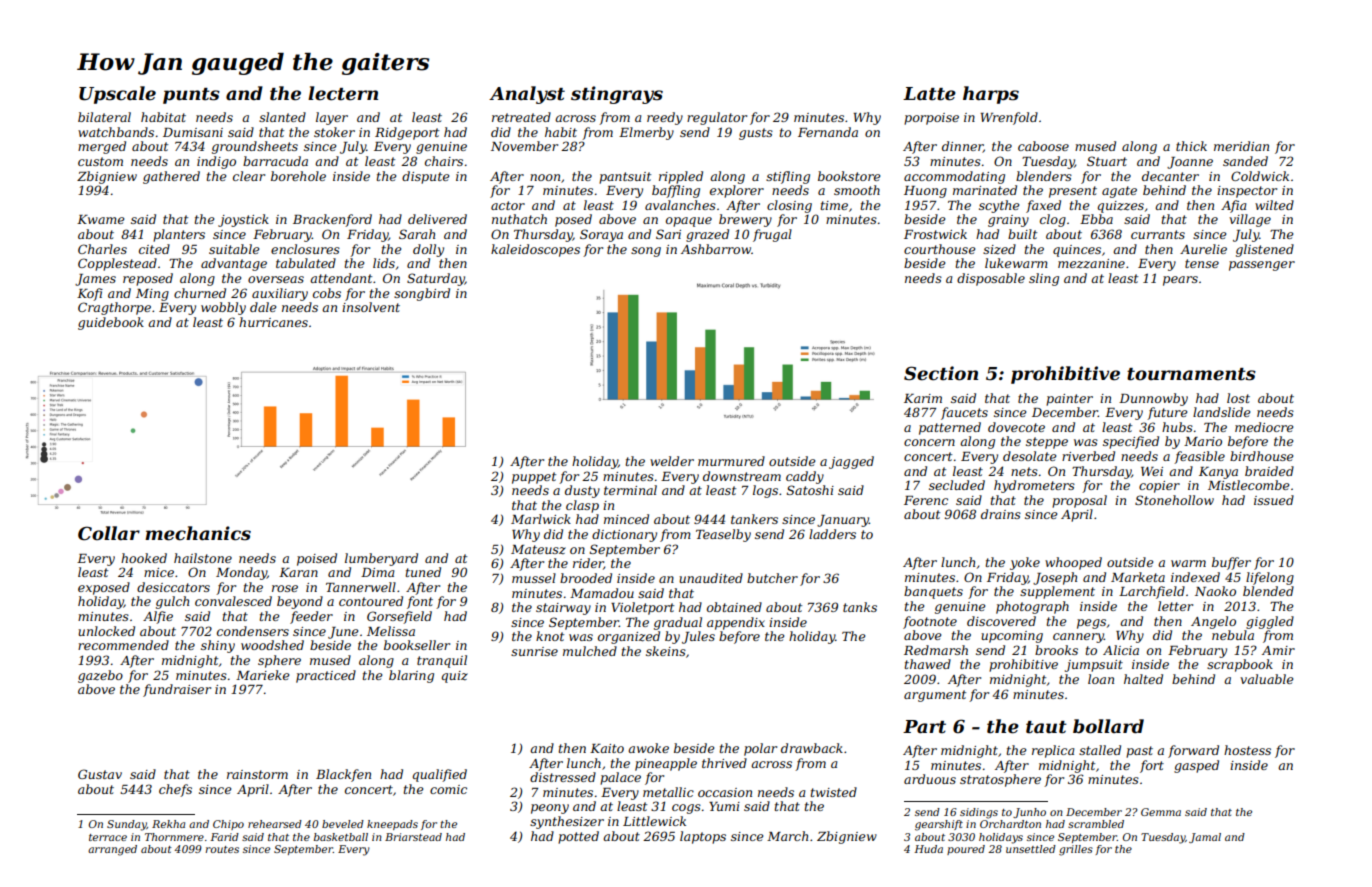 Image resolution: width=1372 pixels, height=887 pixels. What do you see at coordinates (923, 398) in the screenshot?
I see `Karim` at bounding box center [923, 398].
